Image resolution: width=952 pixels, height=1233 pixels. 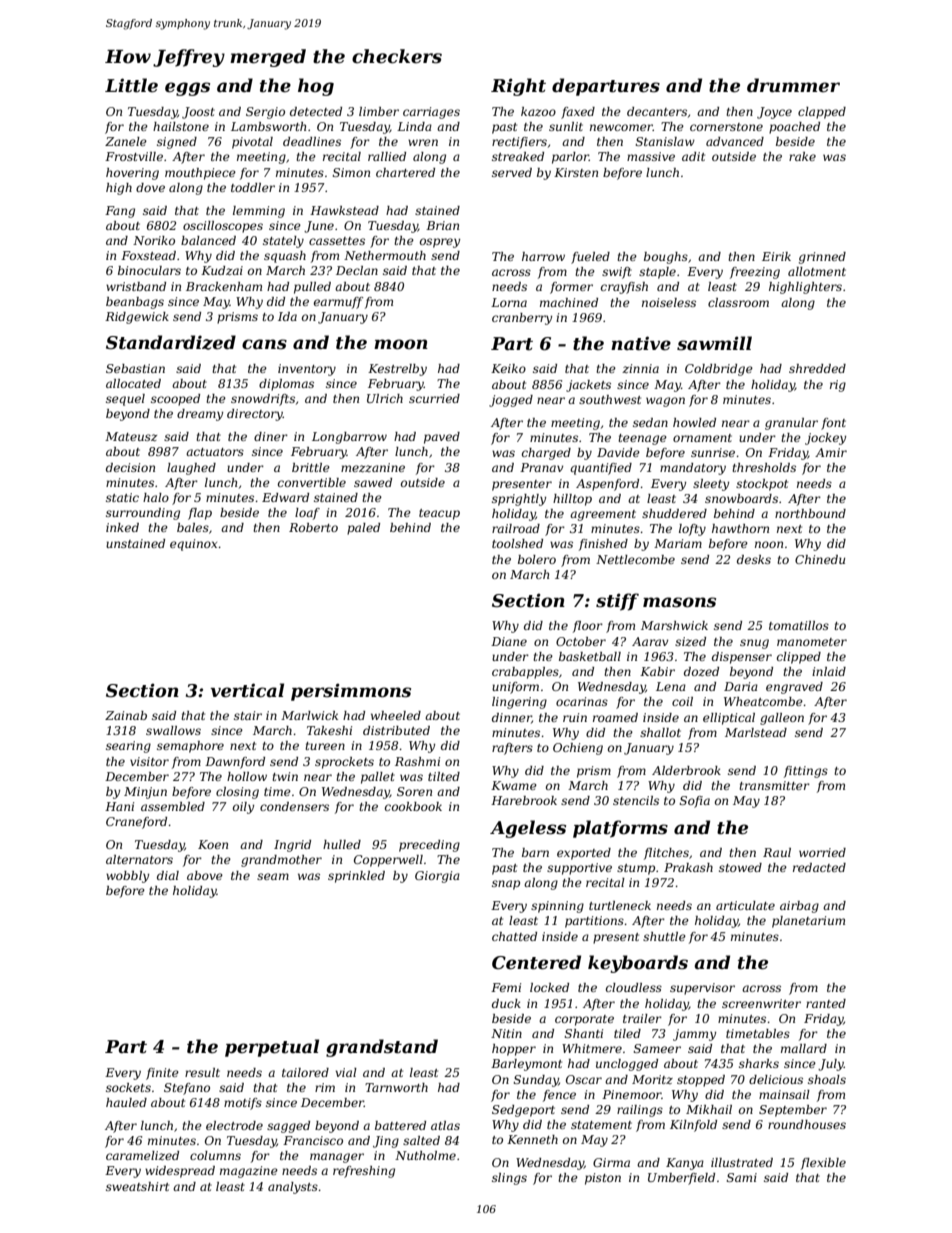 What do you see at coordinates (793, 85) in the screenshot?
I see `drummer` at bounding box center [793, 85].
